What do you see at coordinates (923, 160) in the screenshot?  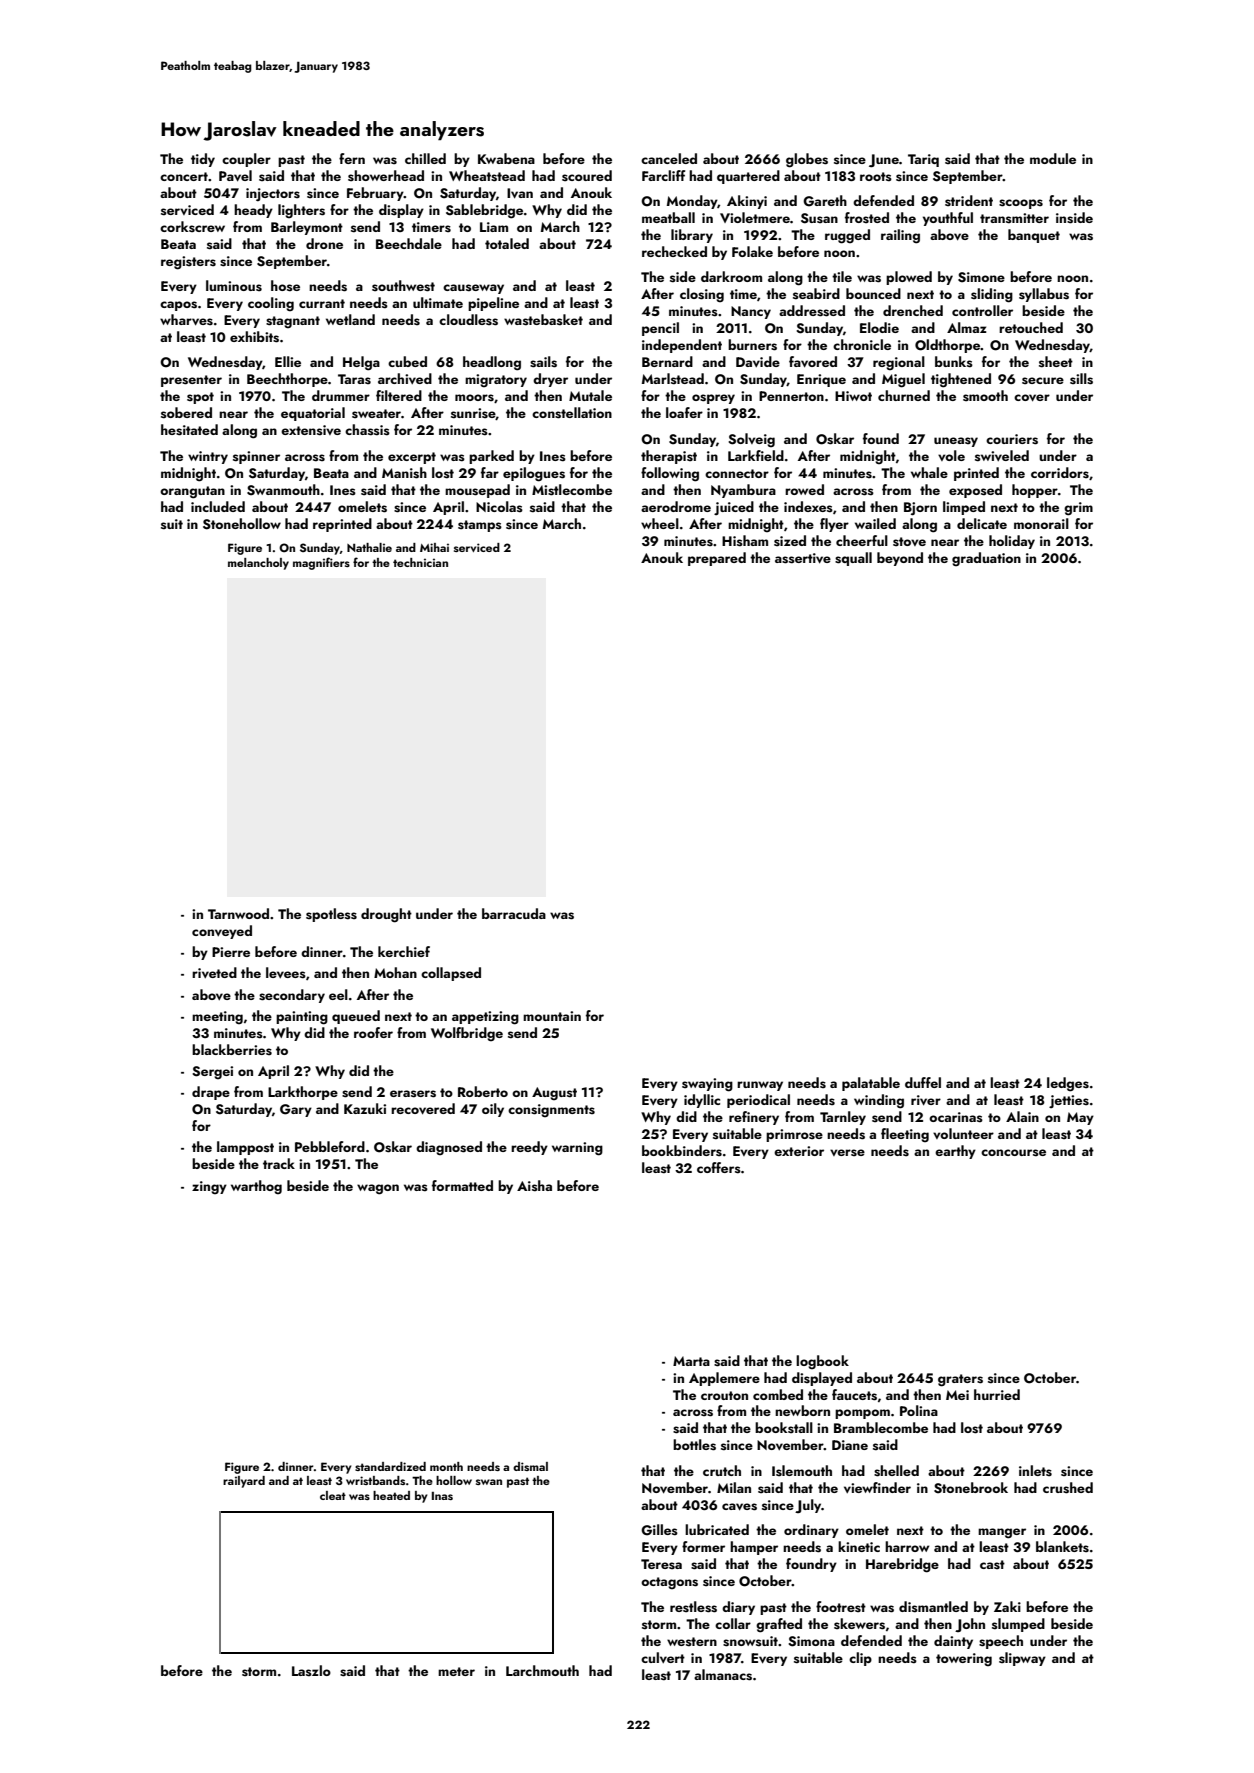 I see `Tariq` at bounding box center [923, 160].
